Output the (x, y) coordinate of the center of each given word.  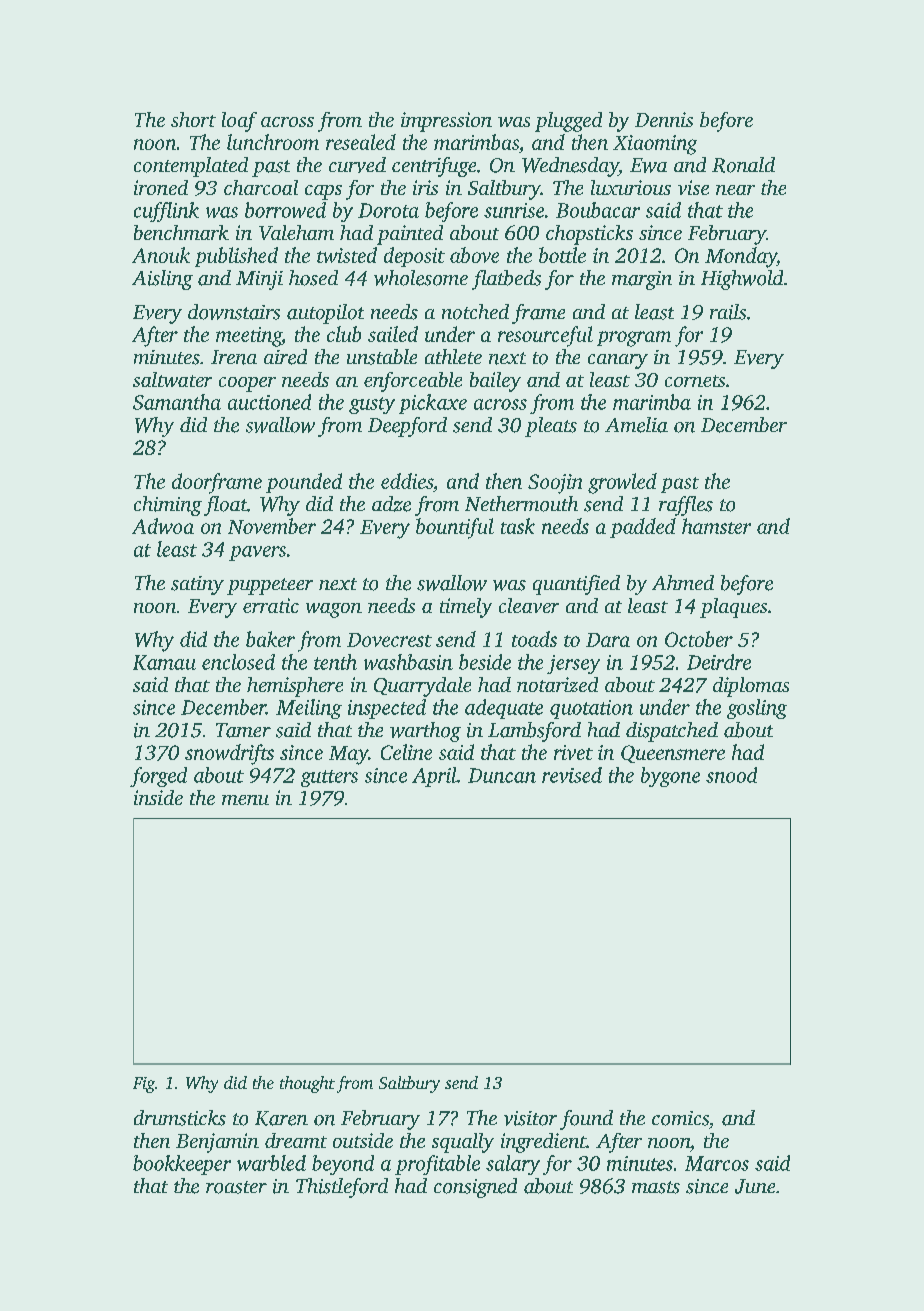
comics (680, 1118)
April (434, 777)
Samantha (177, 402)
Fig (144, 1085)
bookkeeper (182, 1165)
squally (463, 1143)
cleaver (529, 605)
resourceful (545, 336)
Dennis (664, 119)
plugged (568, 122)
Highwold (742, 280)
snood (731, 775)
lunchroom (273, 142)
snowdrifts (229, 754)
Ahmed (683, 582)
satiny (197, 585)
